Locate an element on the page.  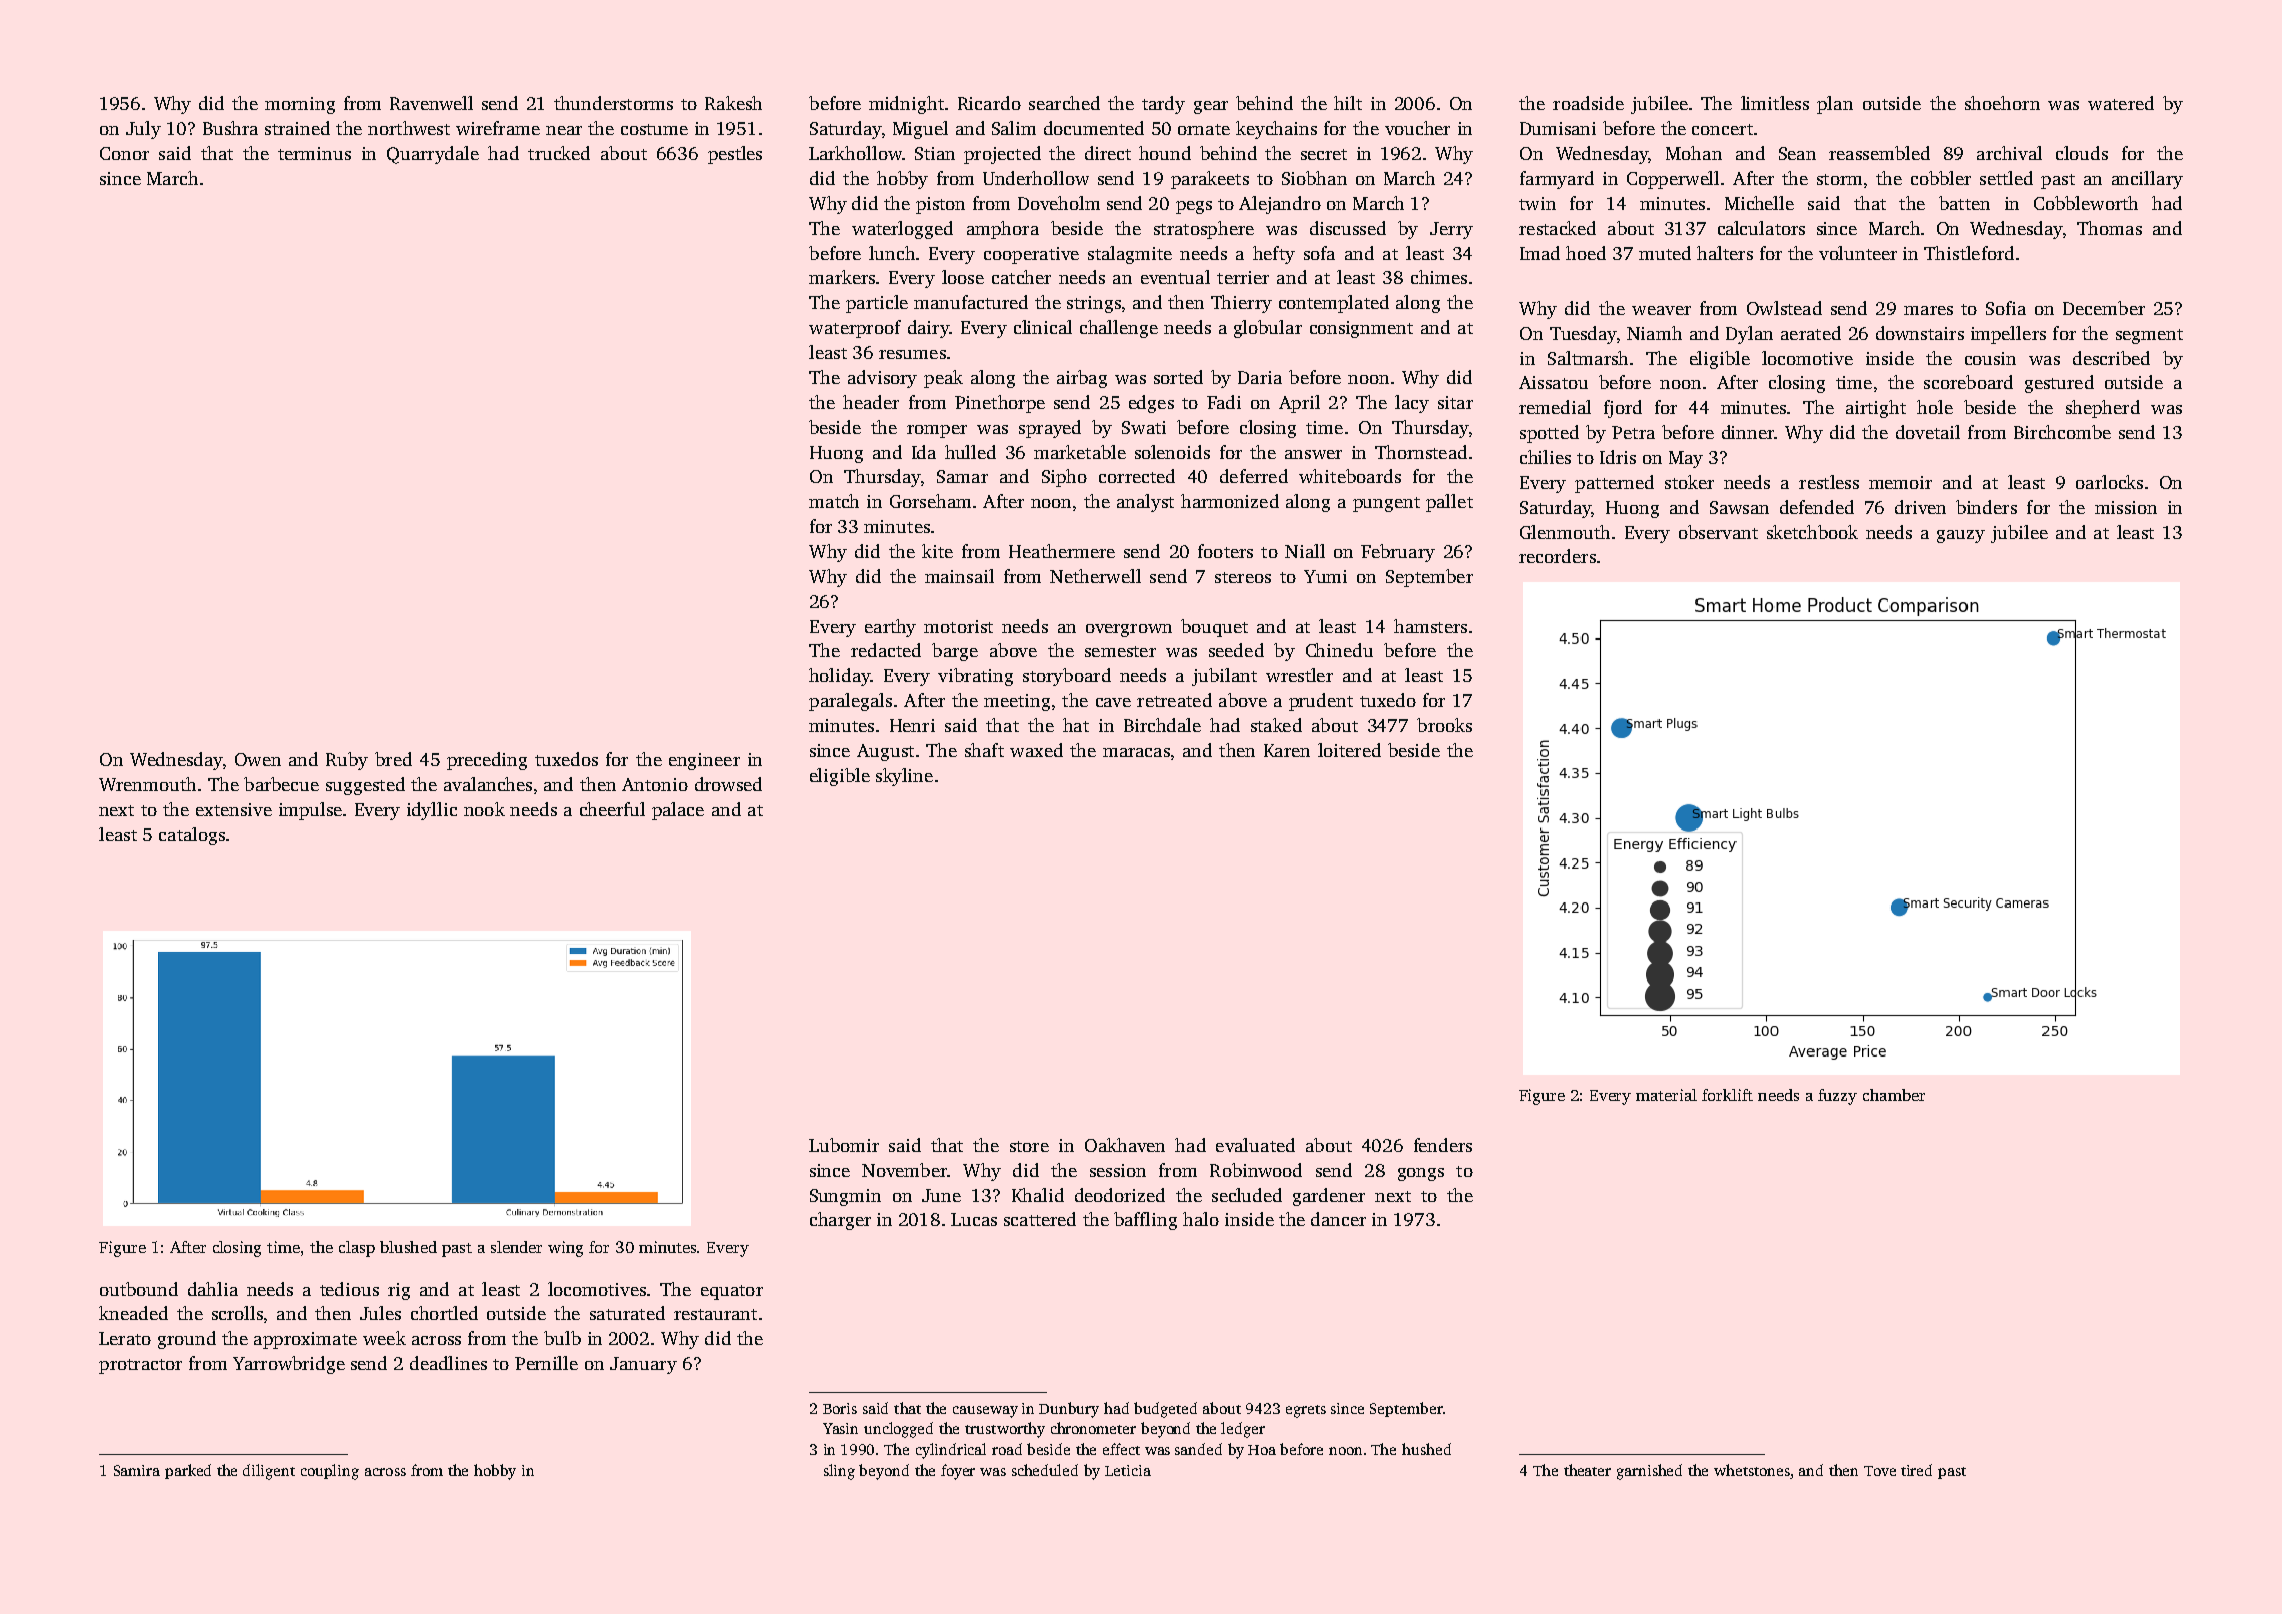
fuzzy is located at coordinates (1837, 1097).
